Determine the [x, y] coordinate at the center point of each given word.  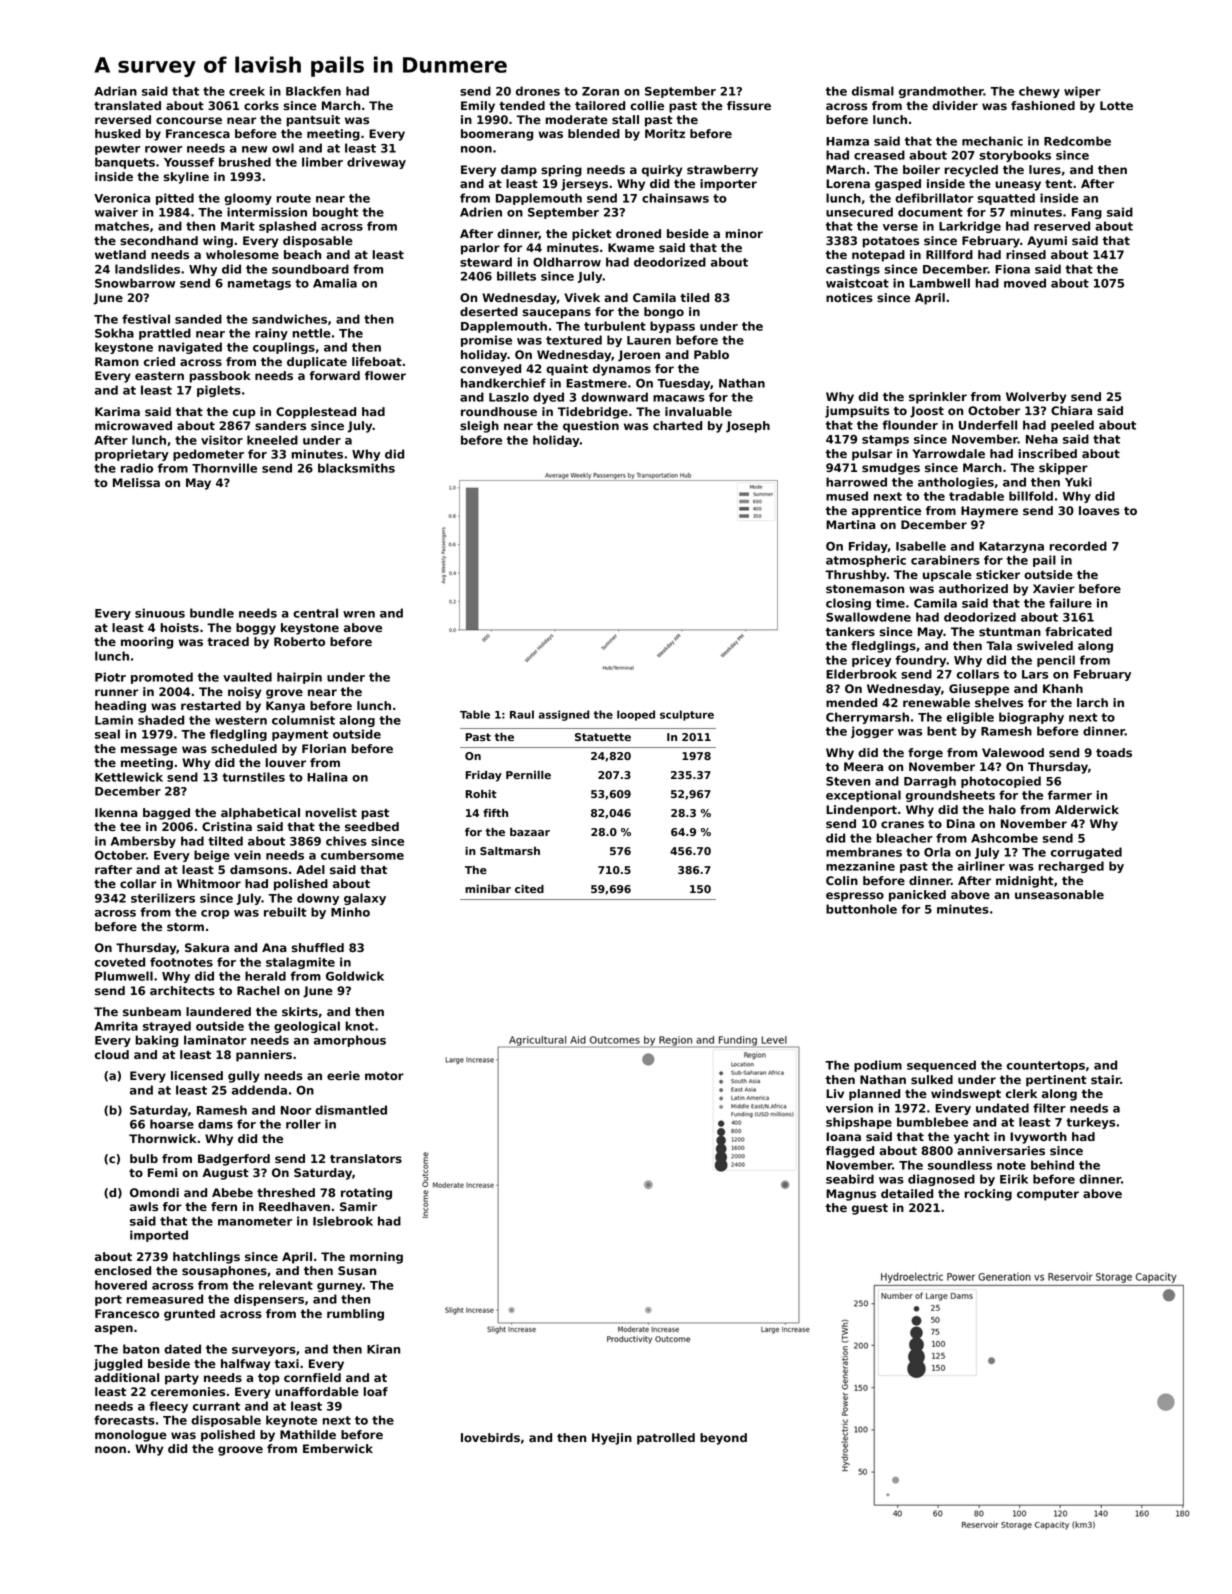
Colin [842, 880]
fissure [749, 105]
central [315, 613]
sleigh [479, 427]
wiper [1082, 92]
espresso [855, 897]
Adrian [115, 91]
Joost [927, 412]
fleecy [168, 1407]
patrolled [666, 1439]
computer [1048, 1195]
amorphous [350, 1041]
